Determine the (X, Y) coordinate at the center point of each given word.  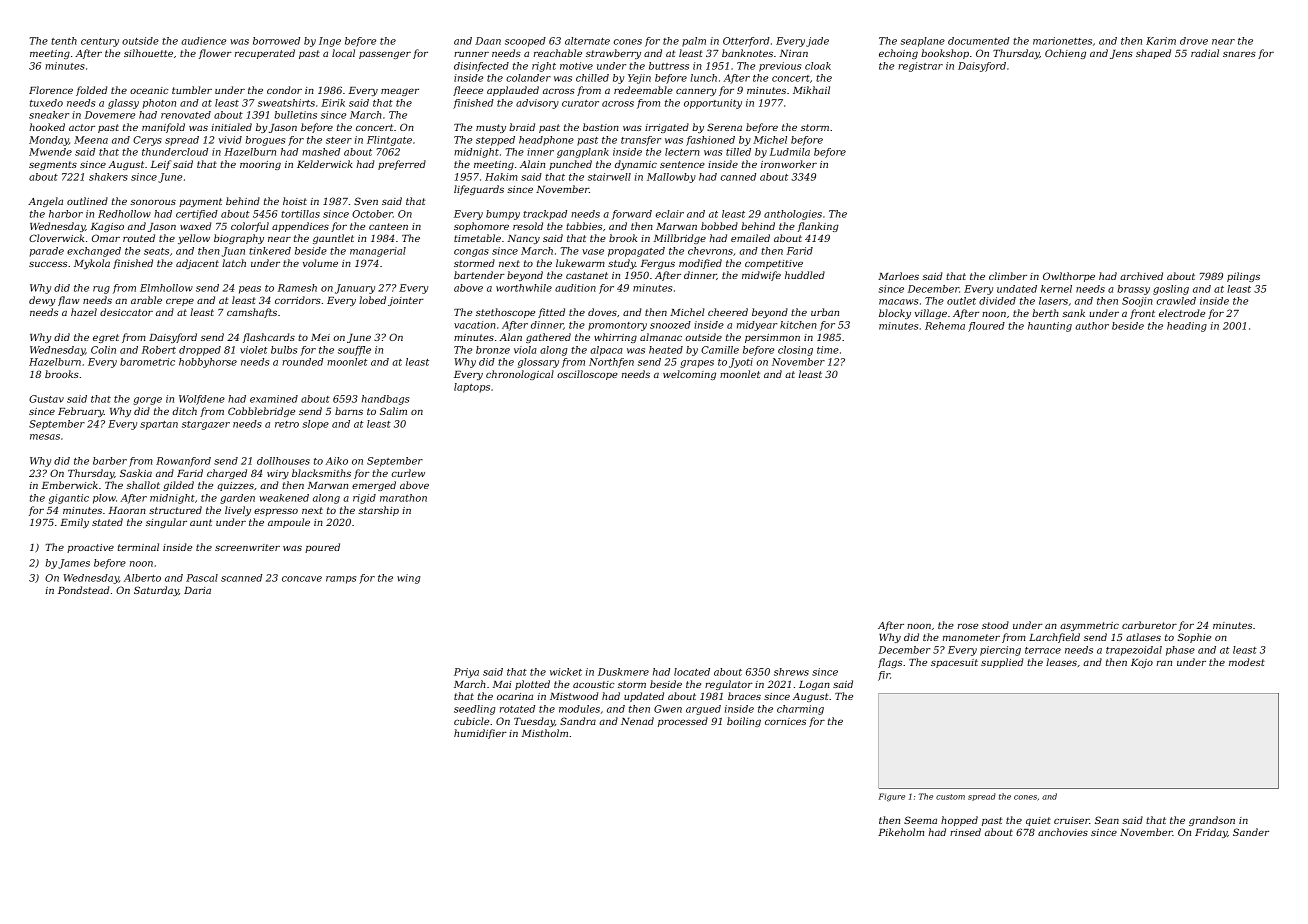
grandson (1212, 821)
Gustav (46, 399)
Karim (1161, 41)
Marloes (898, 276)
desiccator (126, 312)
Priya (466, 673)
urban (825, 312)
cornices (785, 721)
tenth (64, 41)
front (1142, 314)
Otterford (746, 42)
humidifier (480, 734)
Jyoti (741, 363)
